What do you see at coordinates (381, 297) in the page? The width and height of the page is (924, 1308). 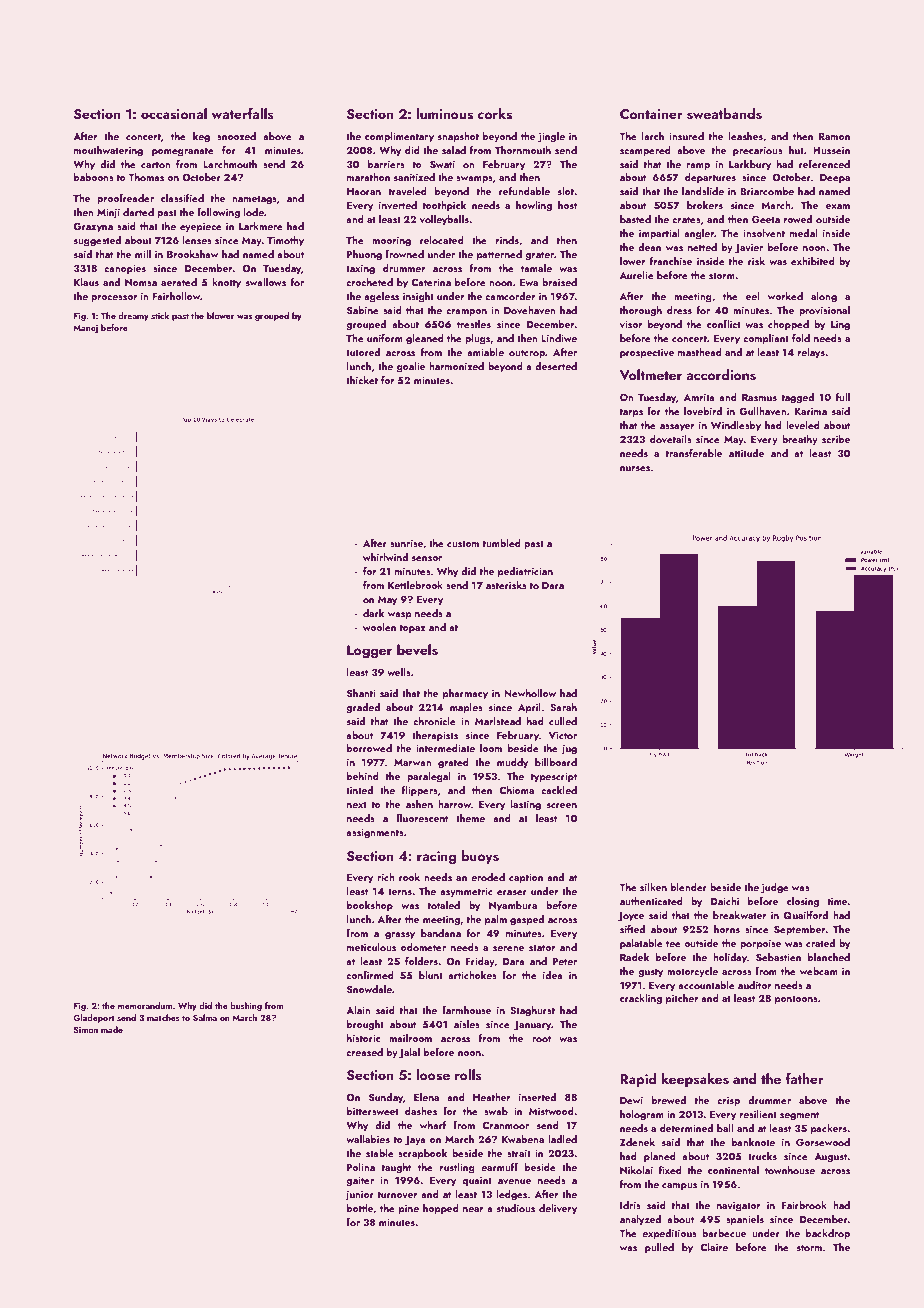 I see `ageless` at bounding box center [381, 297].
